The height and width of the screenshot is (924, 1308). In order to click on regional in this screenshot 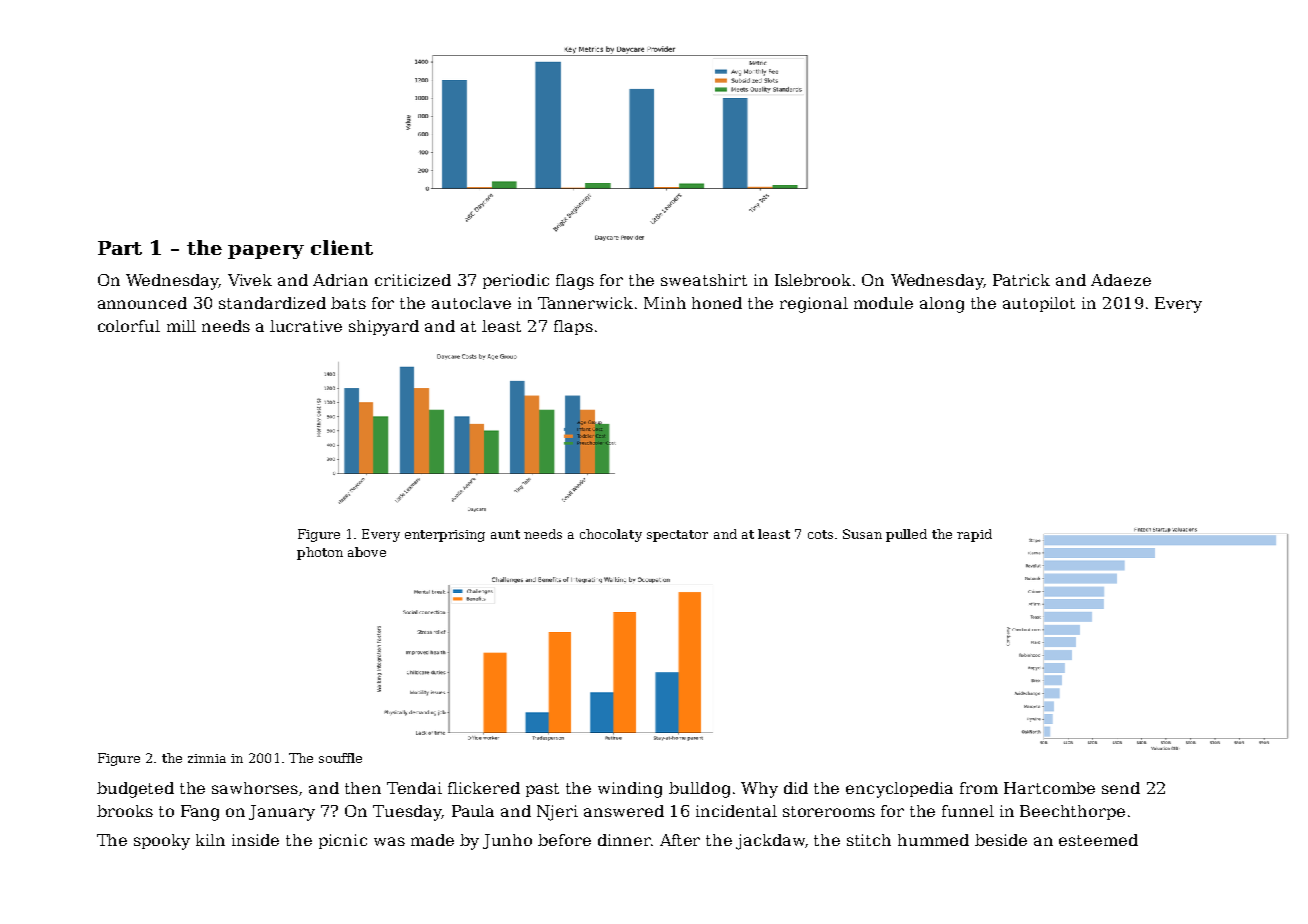, I will do `click(814, 305)`.
